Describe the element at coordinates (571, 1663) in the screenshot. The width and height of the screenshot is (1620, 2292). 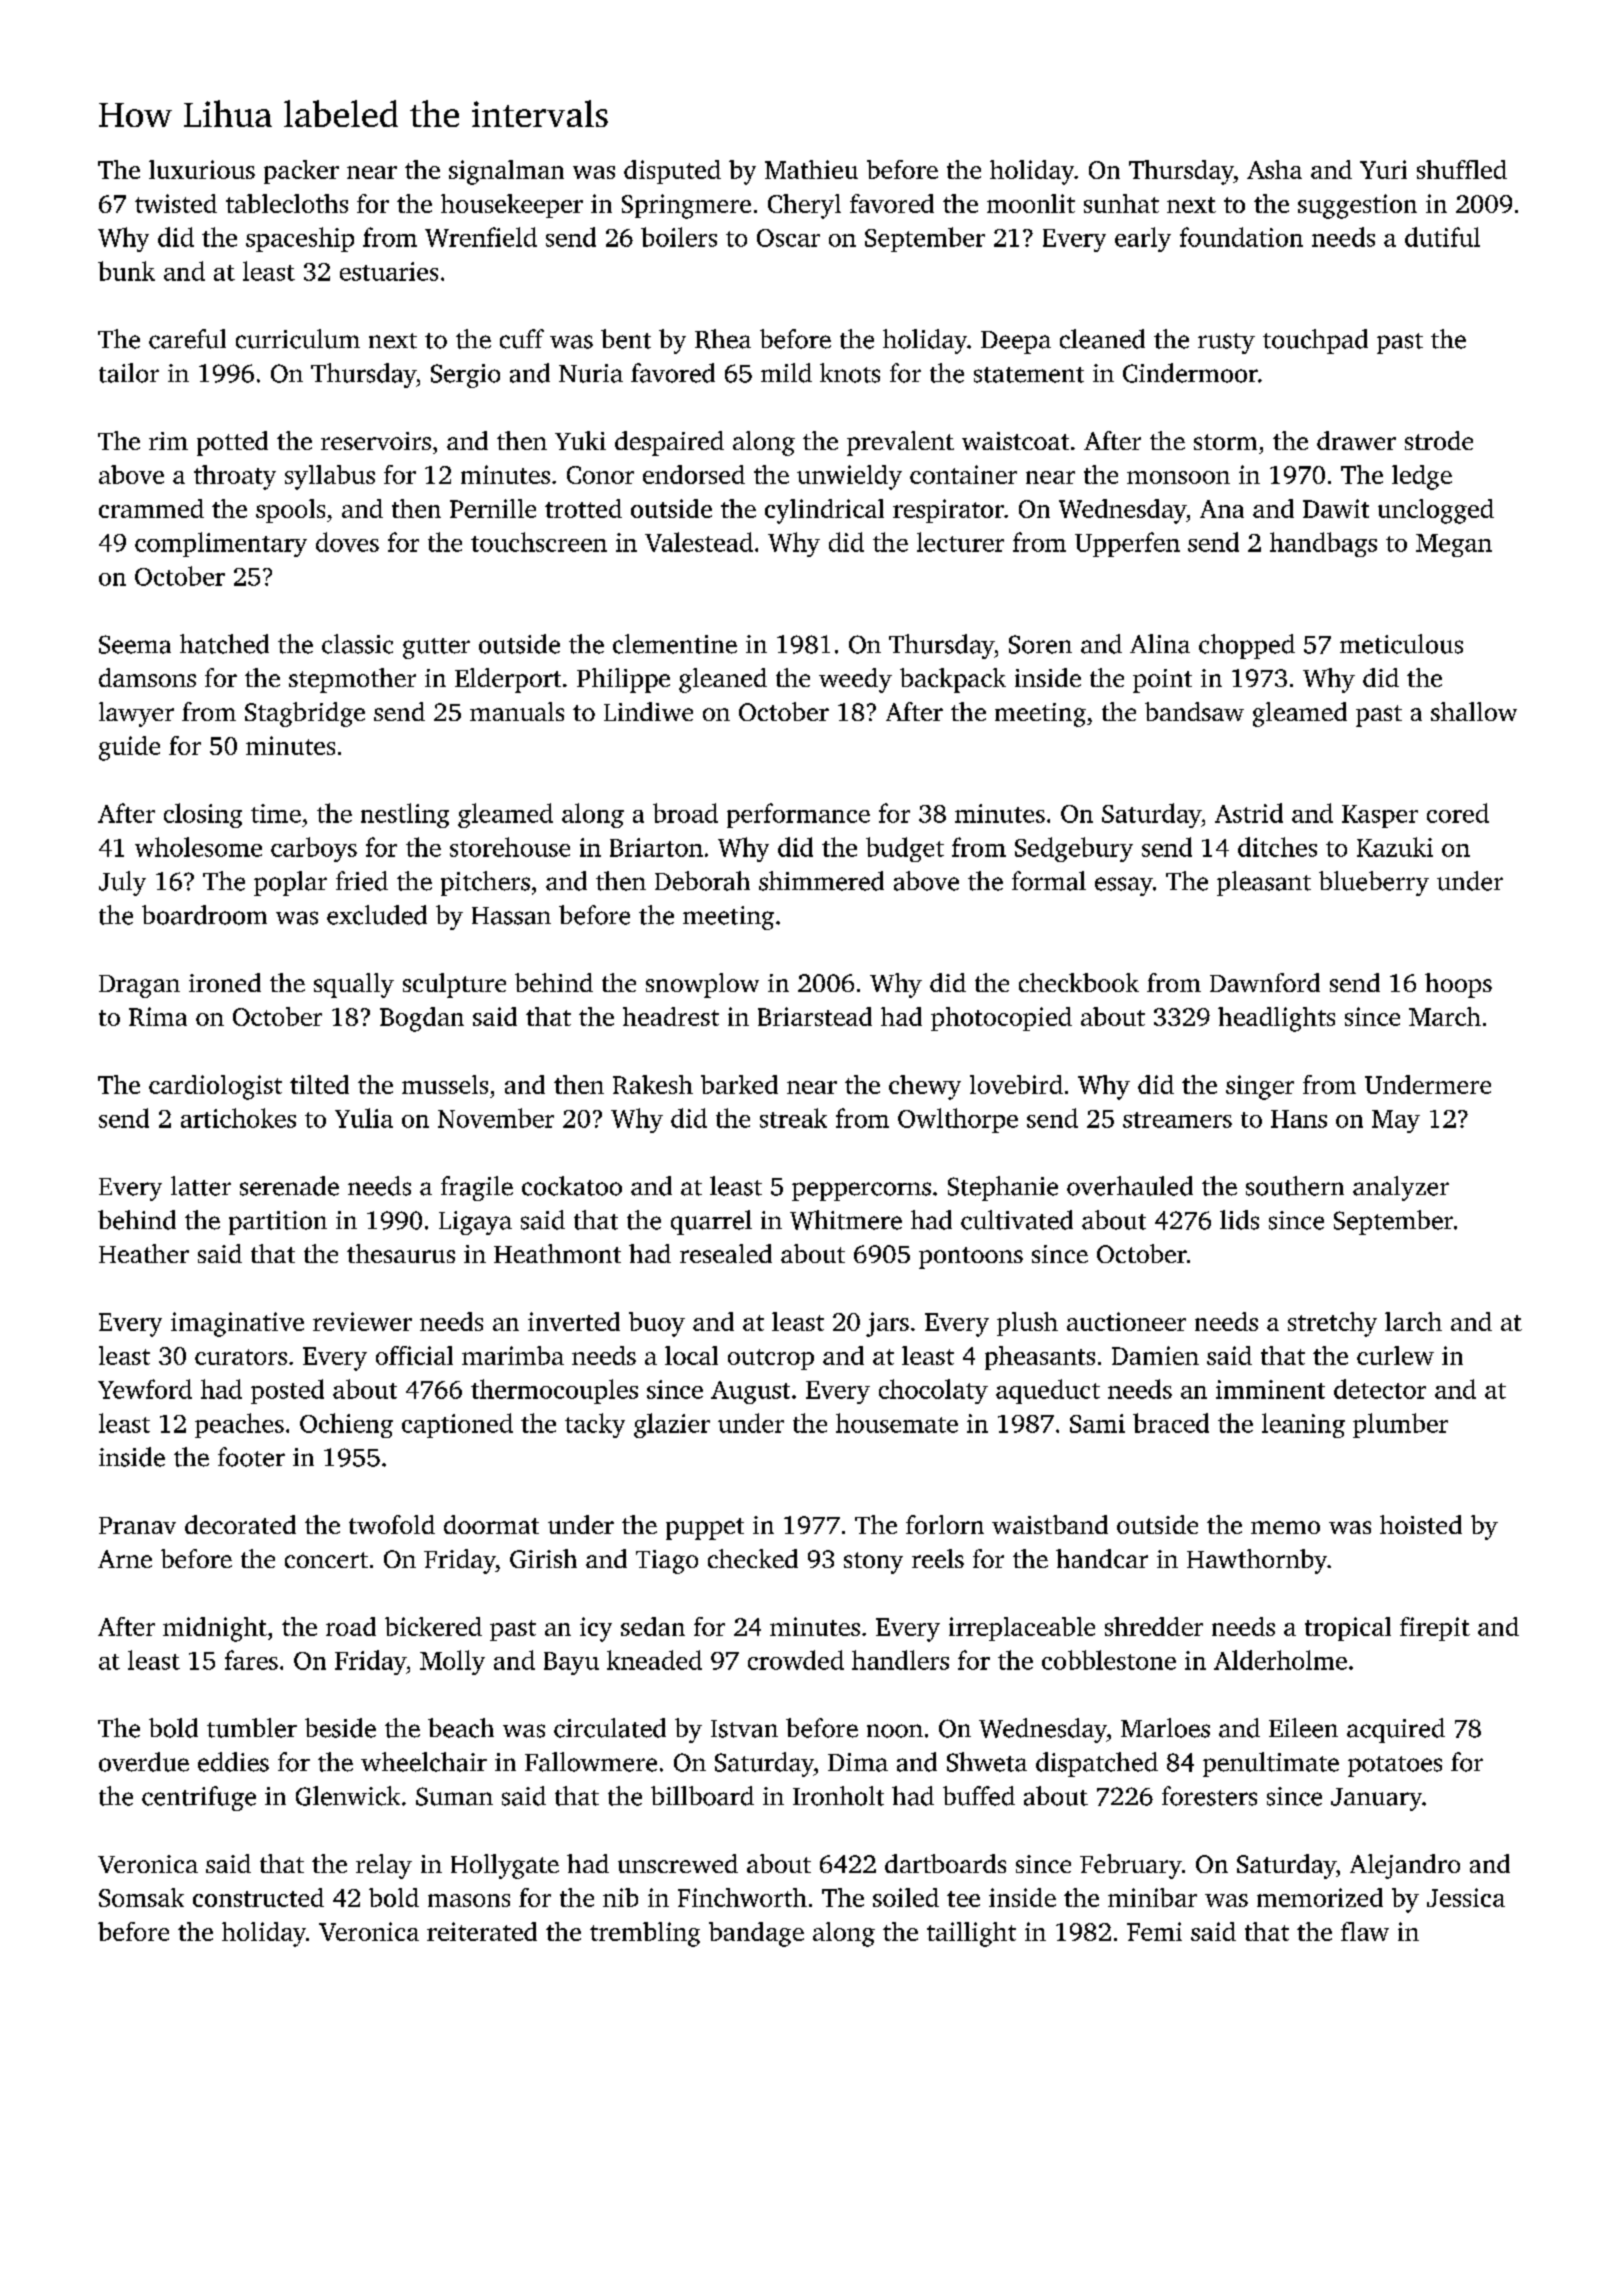
I see `Bayu` at that location.
